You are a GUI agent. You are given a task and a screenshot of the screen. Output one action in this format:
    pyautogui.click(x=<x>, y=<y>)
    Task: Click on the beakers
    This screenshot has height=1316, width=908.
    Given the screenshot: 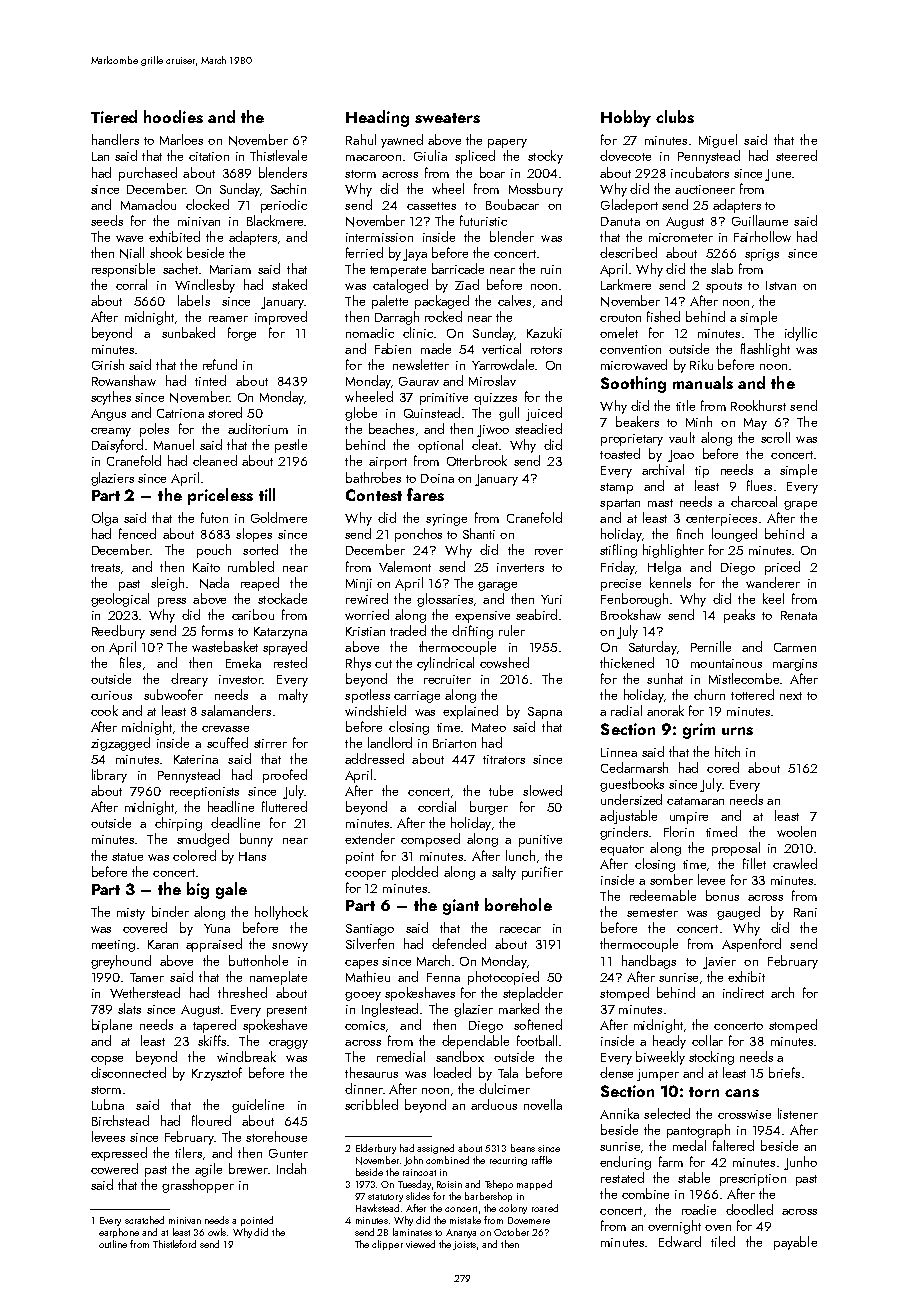 What is the action you would take?
    pyautogui.click(x=637, y=421)
